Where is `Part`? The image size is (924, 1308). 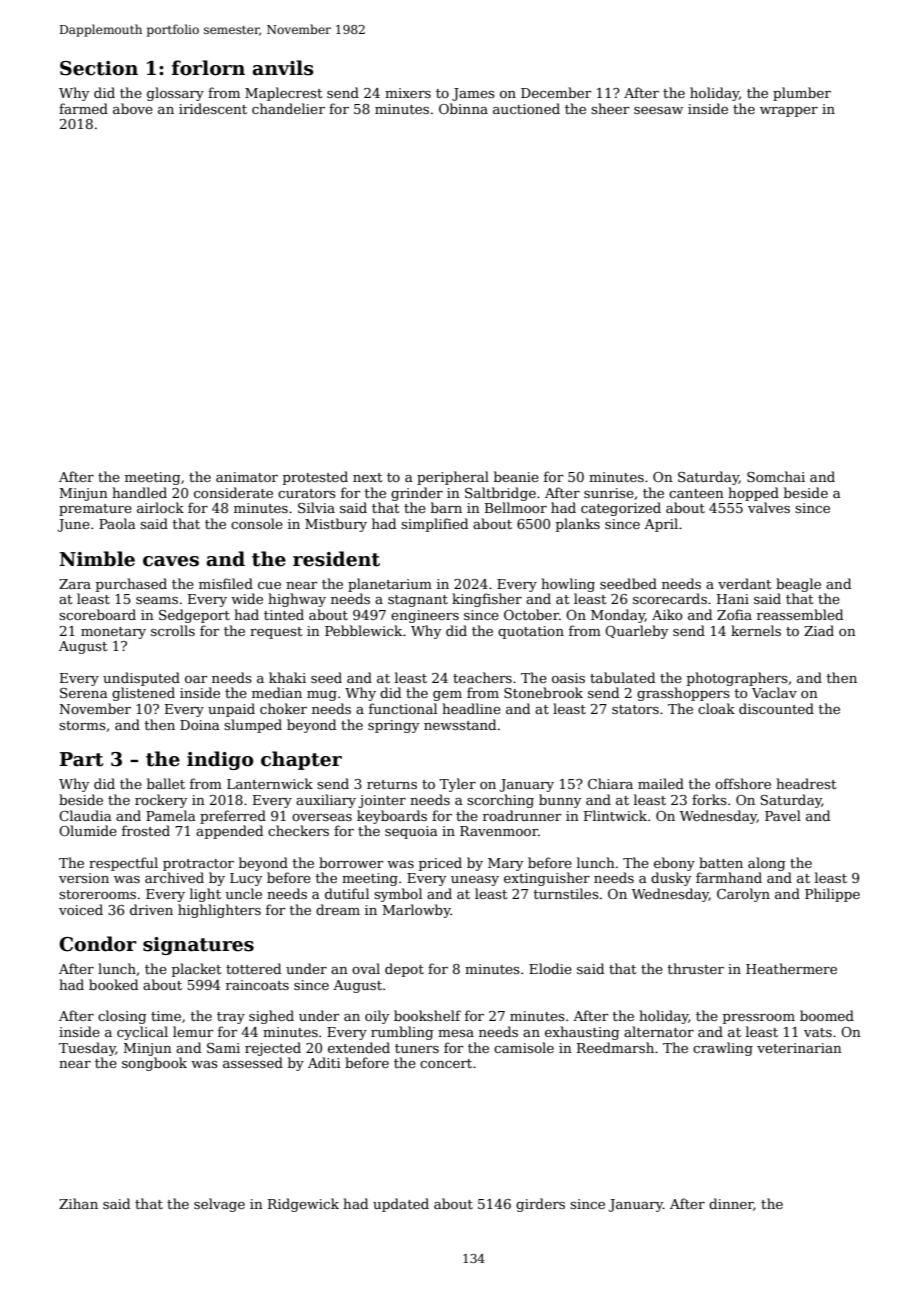 Part is located at coordinates (81, 759).
